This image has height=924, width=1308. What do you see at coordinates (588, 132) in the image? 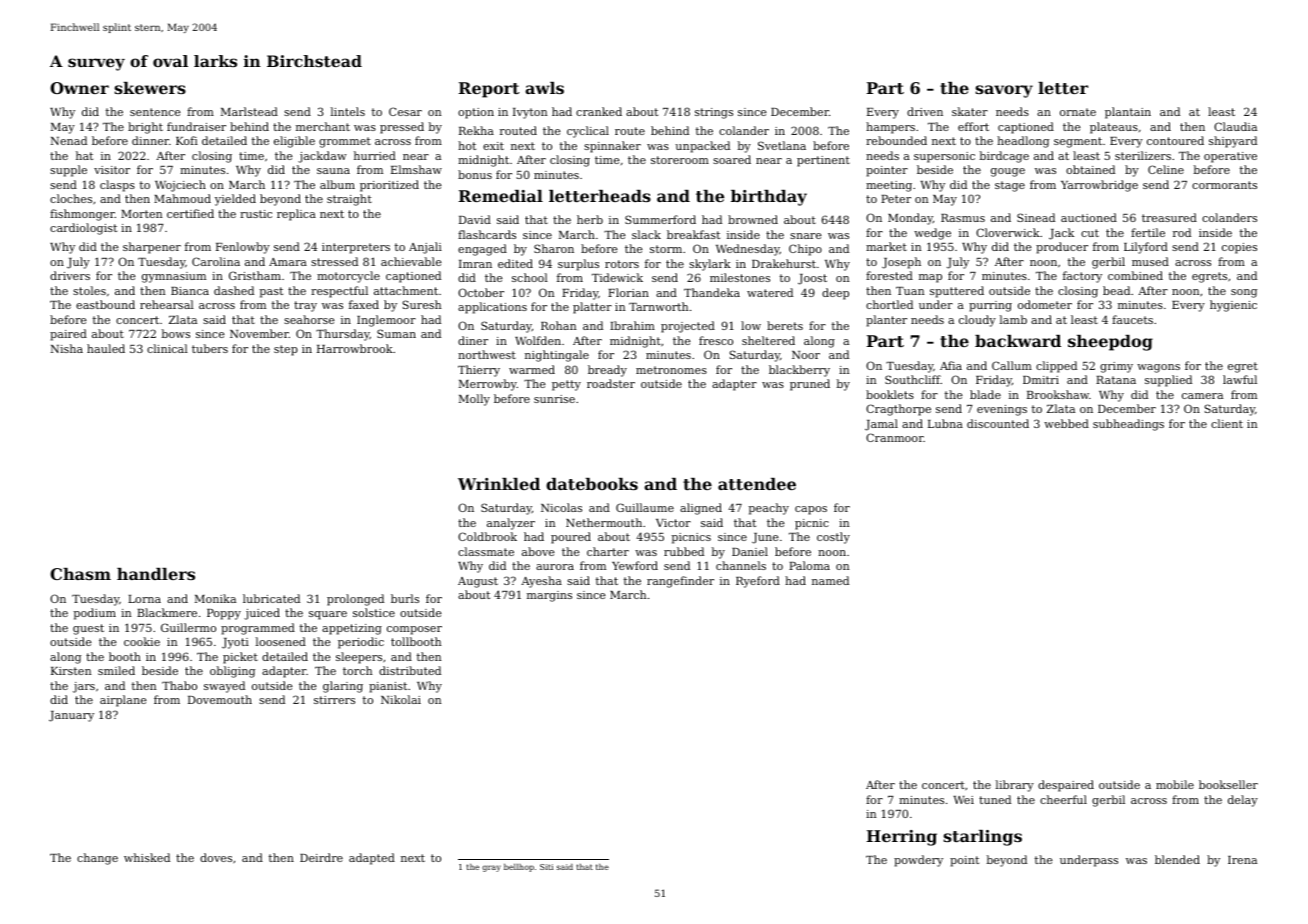
I see `cyclical` at bounding box center [588, 132].
